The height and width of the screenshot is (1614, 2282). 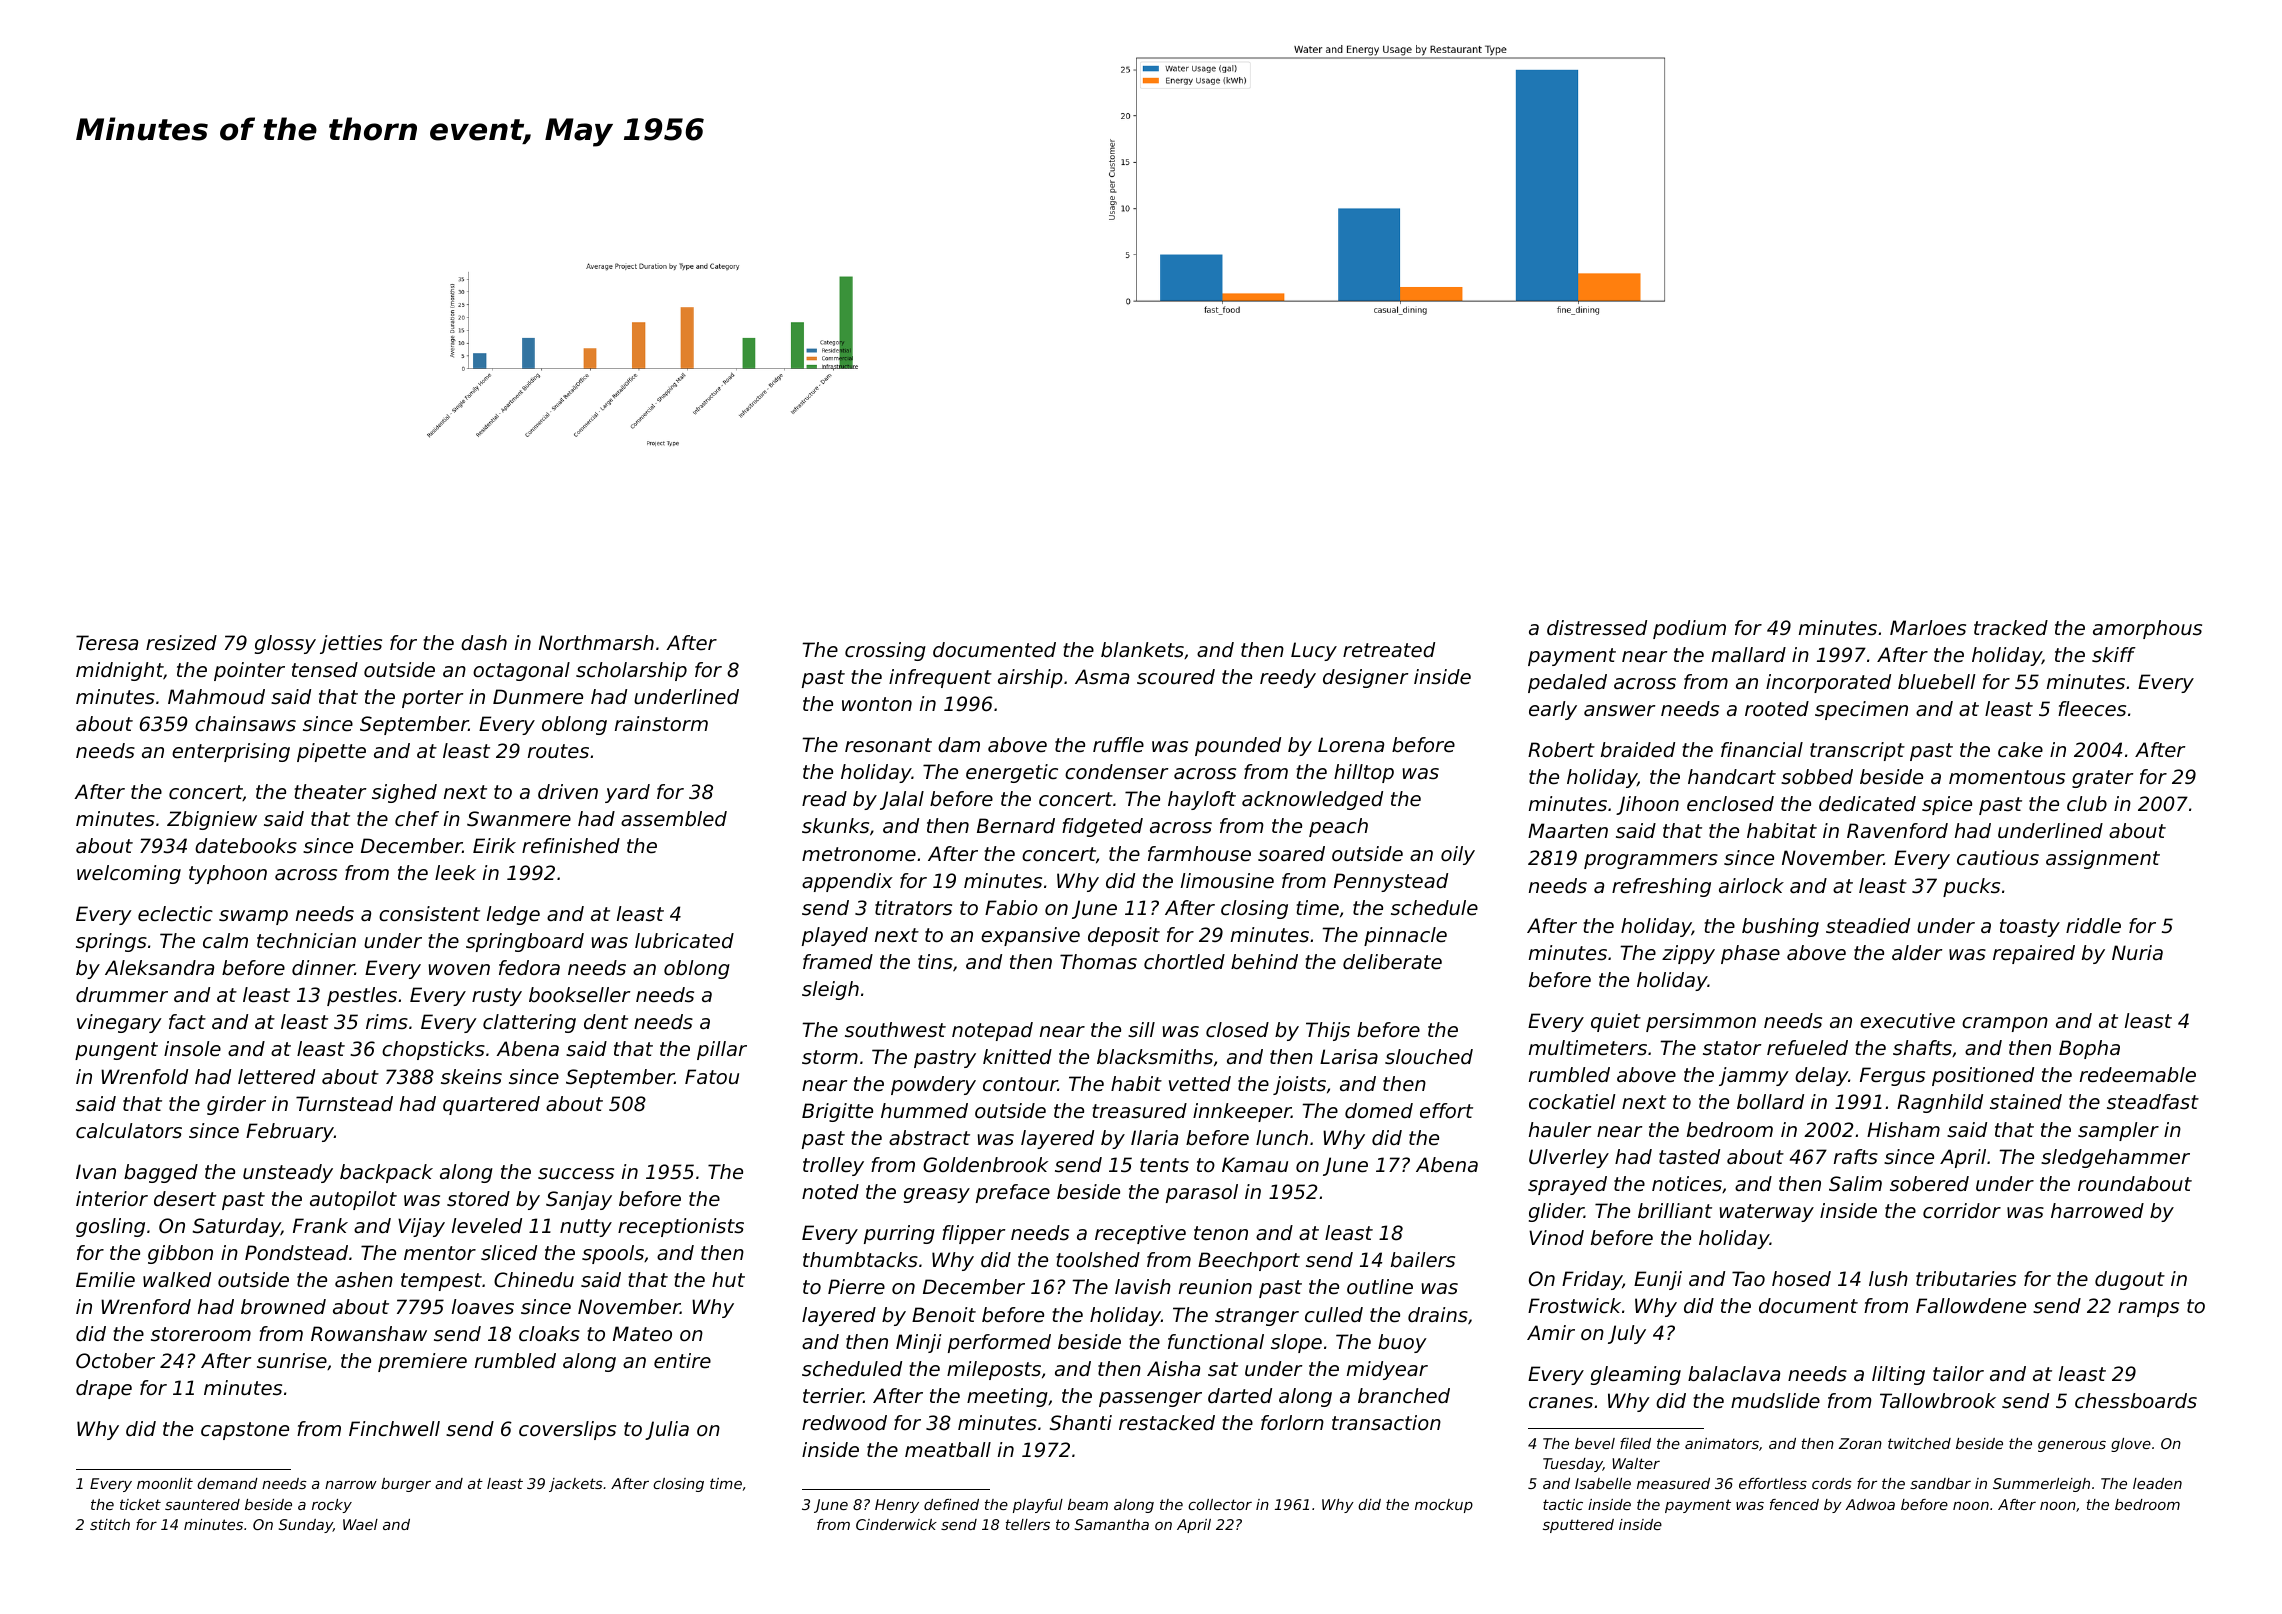 What do you see at coordinates (568, 792) in the screenshot?
I see `driven` at bounding box center [568, 792].
